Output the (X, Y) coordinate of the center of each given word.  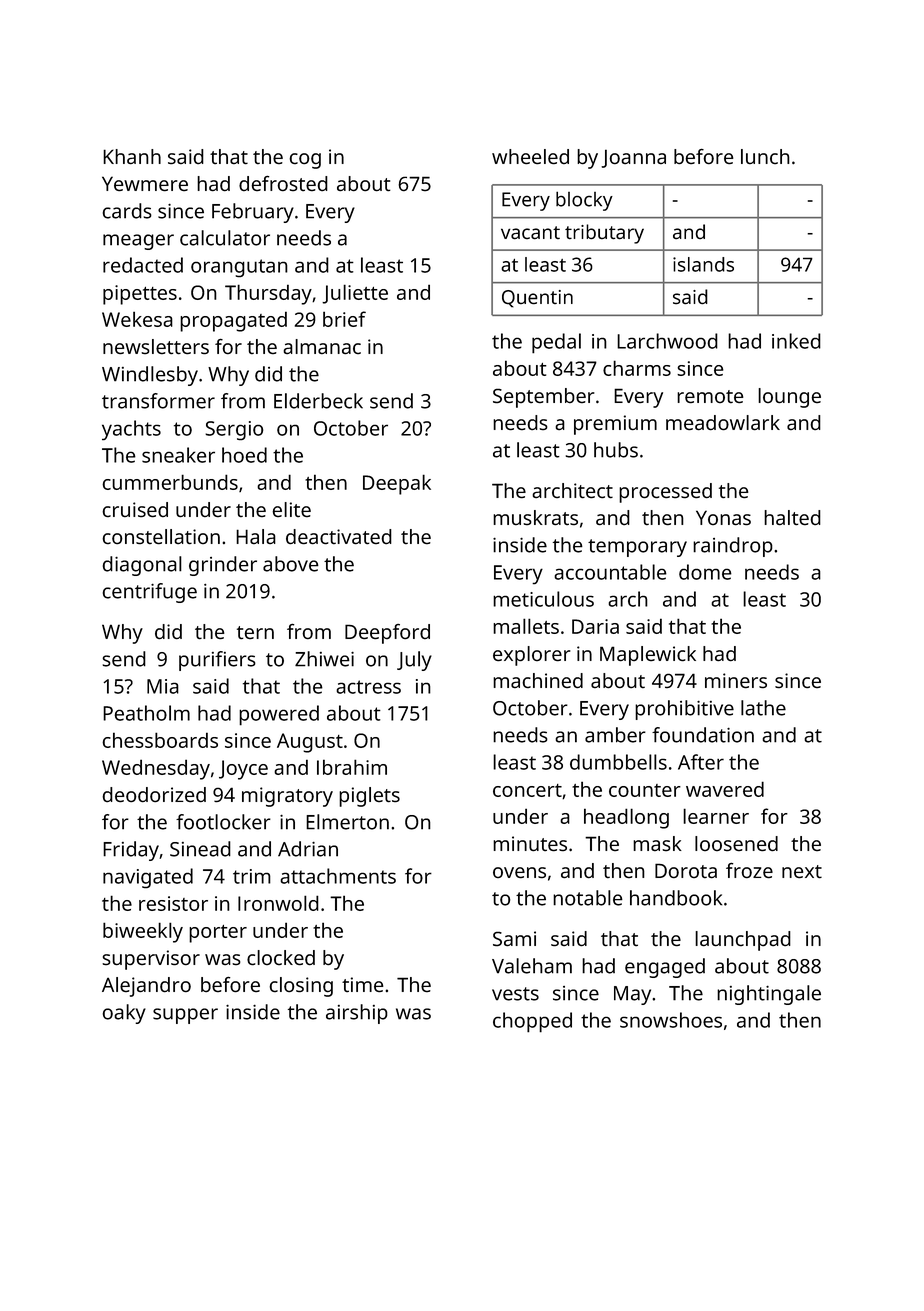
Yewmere (145, 183)
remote (710, 396)
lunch (765, 156)
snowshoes (671, 1020)
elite (291, 509)
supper (185, 1016)
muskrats (535, 517)
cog (305, 161)
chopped (532, 1022)
